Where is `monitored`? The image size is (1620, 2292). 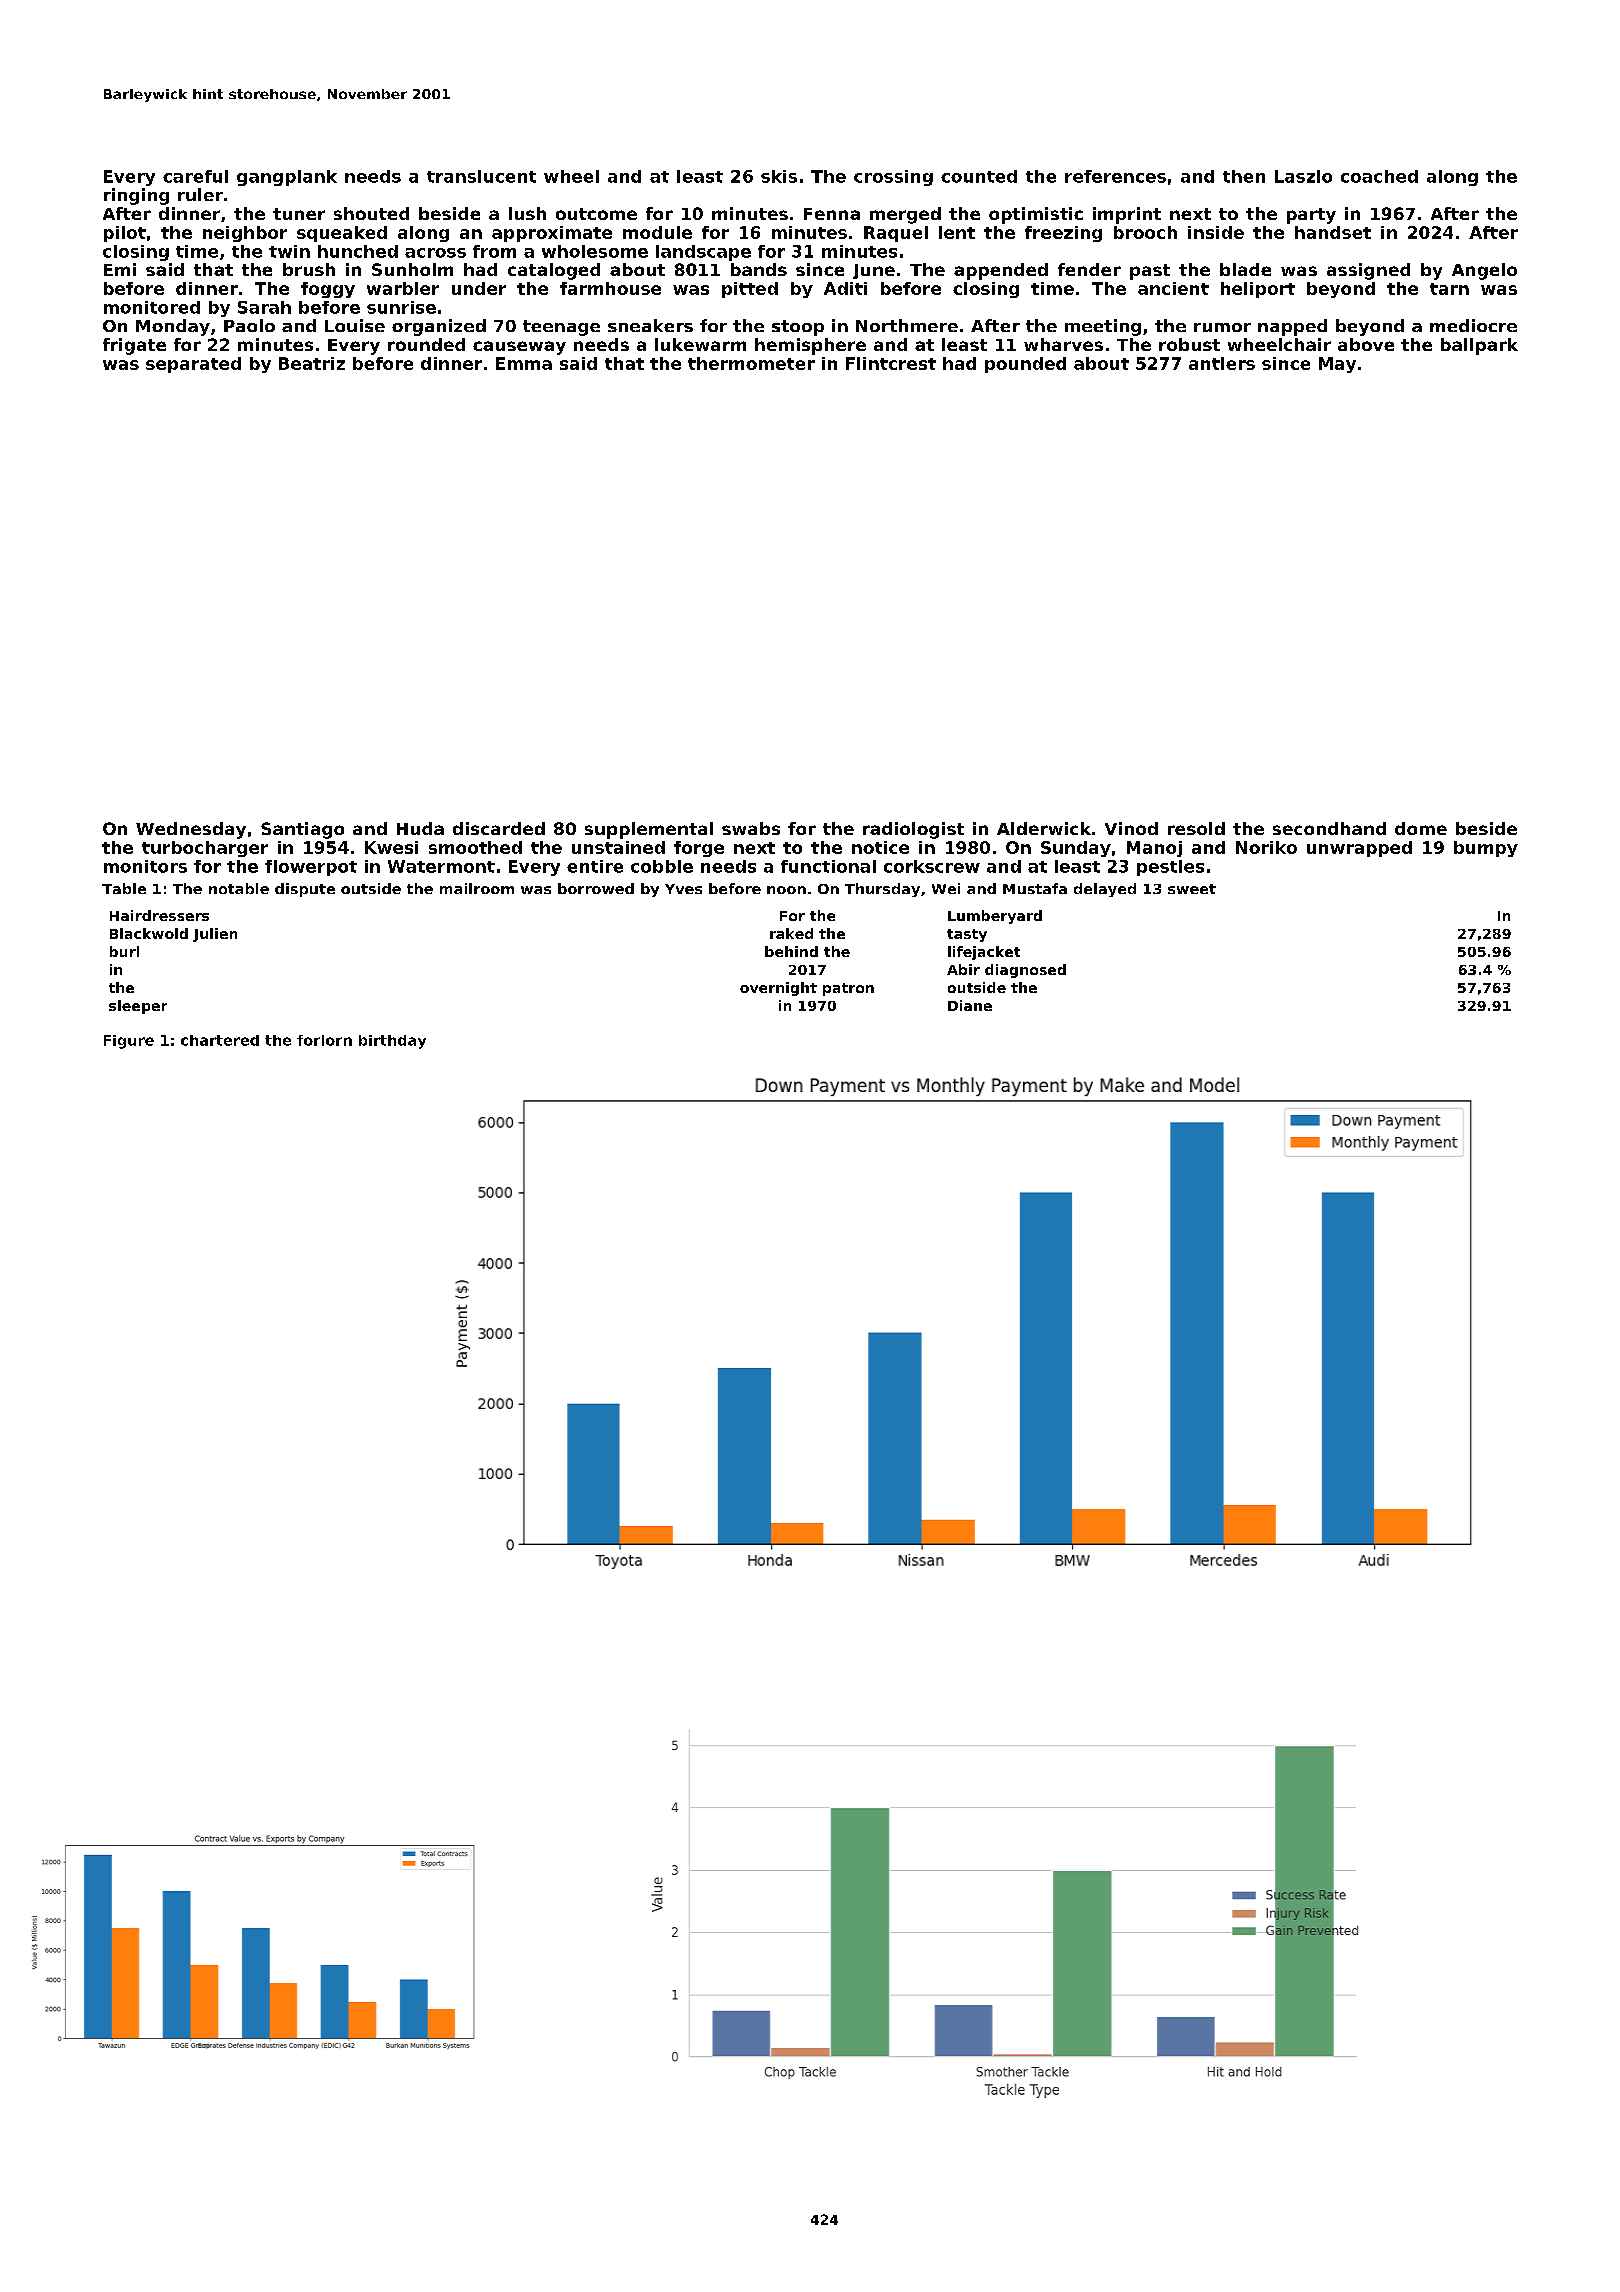
monitored is located at coordinates (152, 307).
